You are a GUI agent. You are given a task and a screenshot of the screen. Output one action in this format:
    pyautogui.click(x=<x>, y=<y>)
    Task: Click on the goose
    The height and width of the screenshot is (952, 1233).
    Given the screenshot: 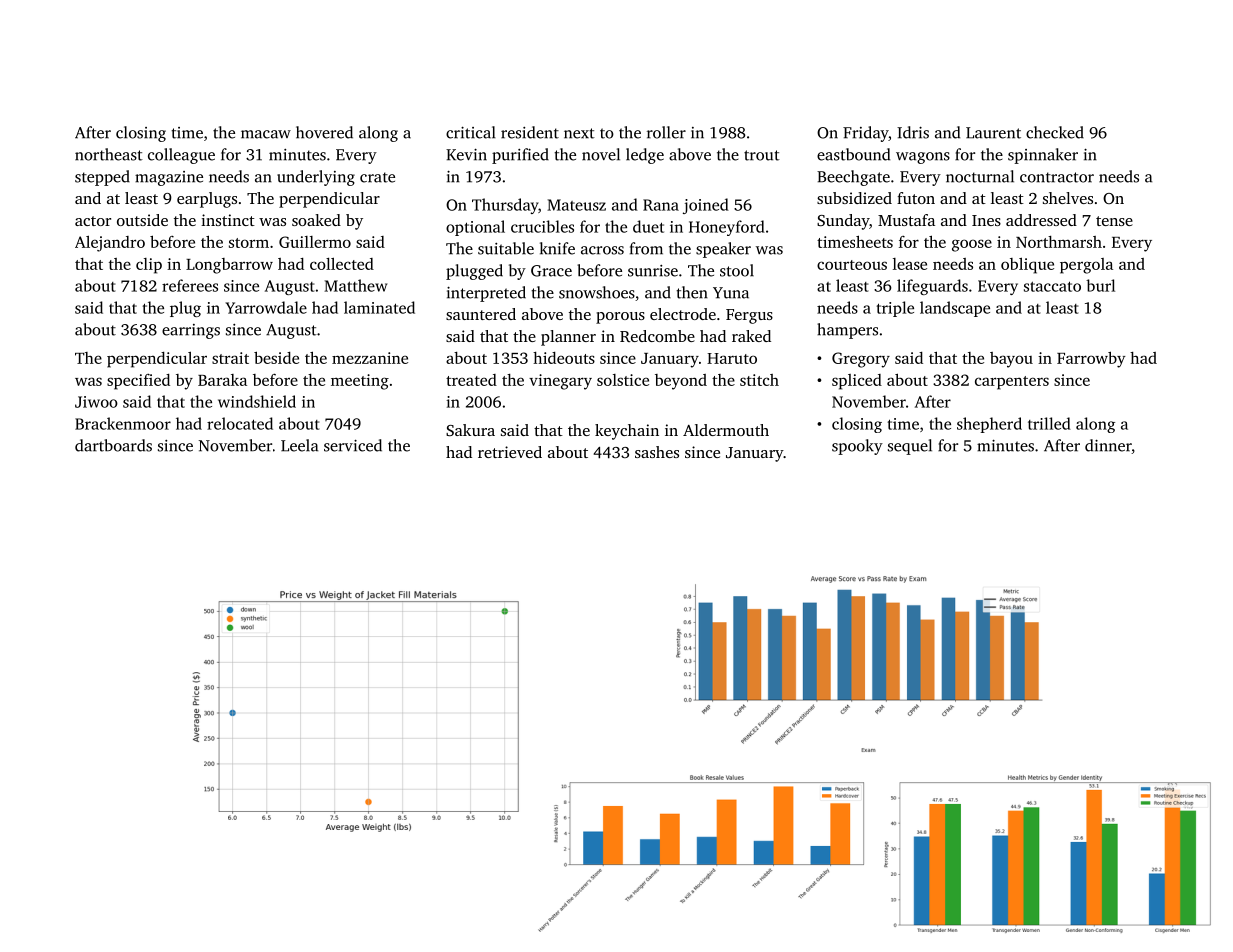 What is the action you would take?
    pyautogui.click(x=972, y=245)
